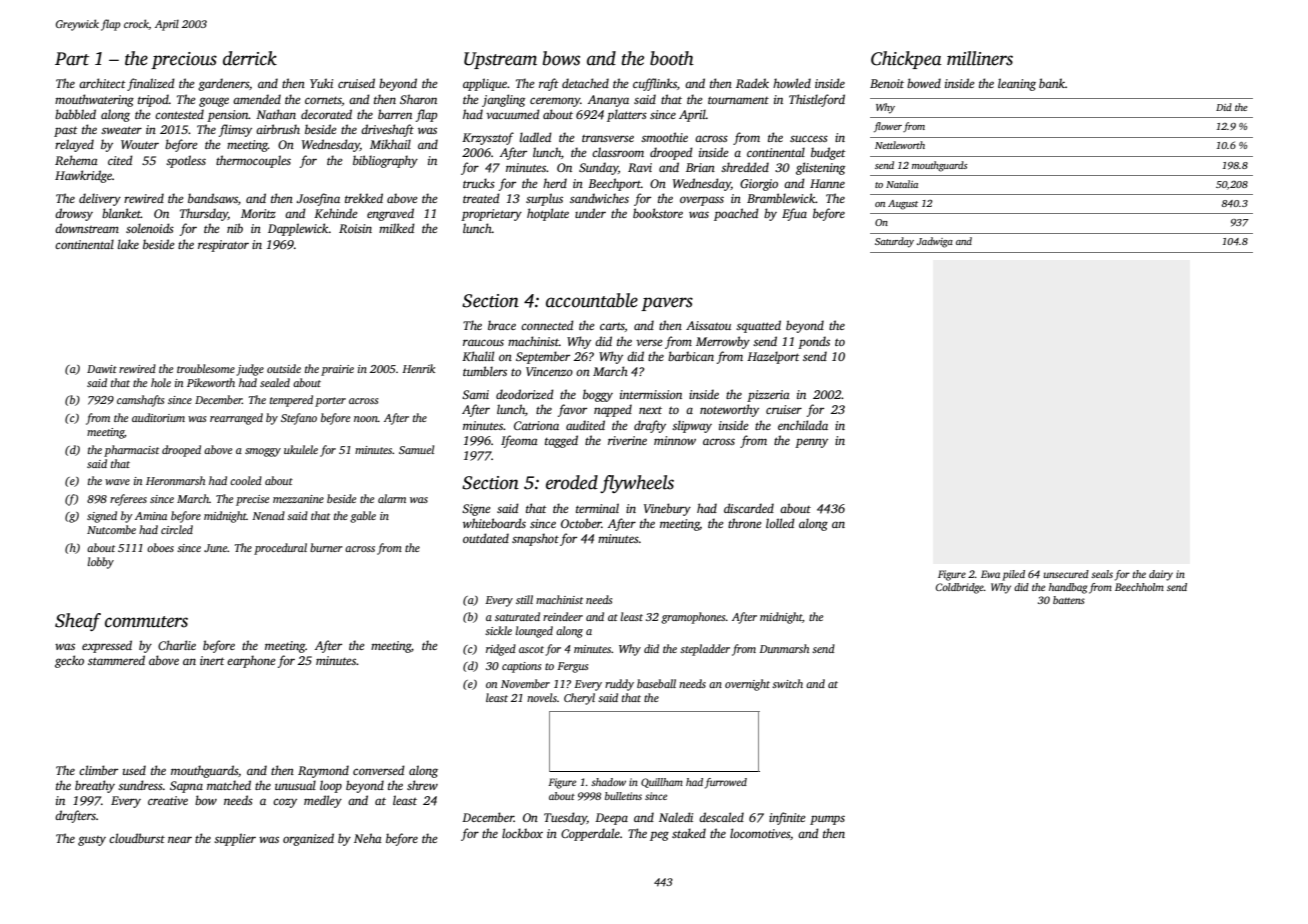 This screenshot has width=1308, height=924. I want to click on milliners, so click(980, 58).
